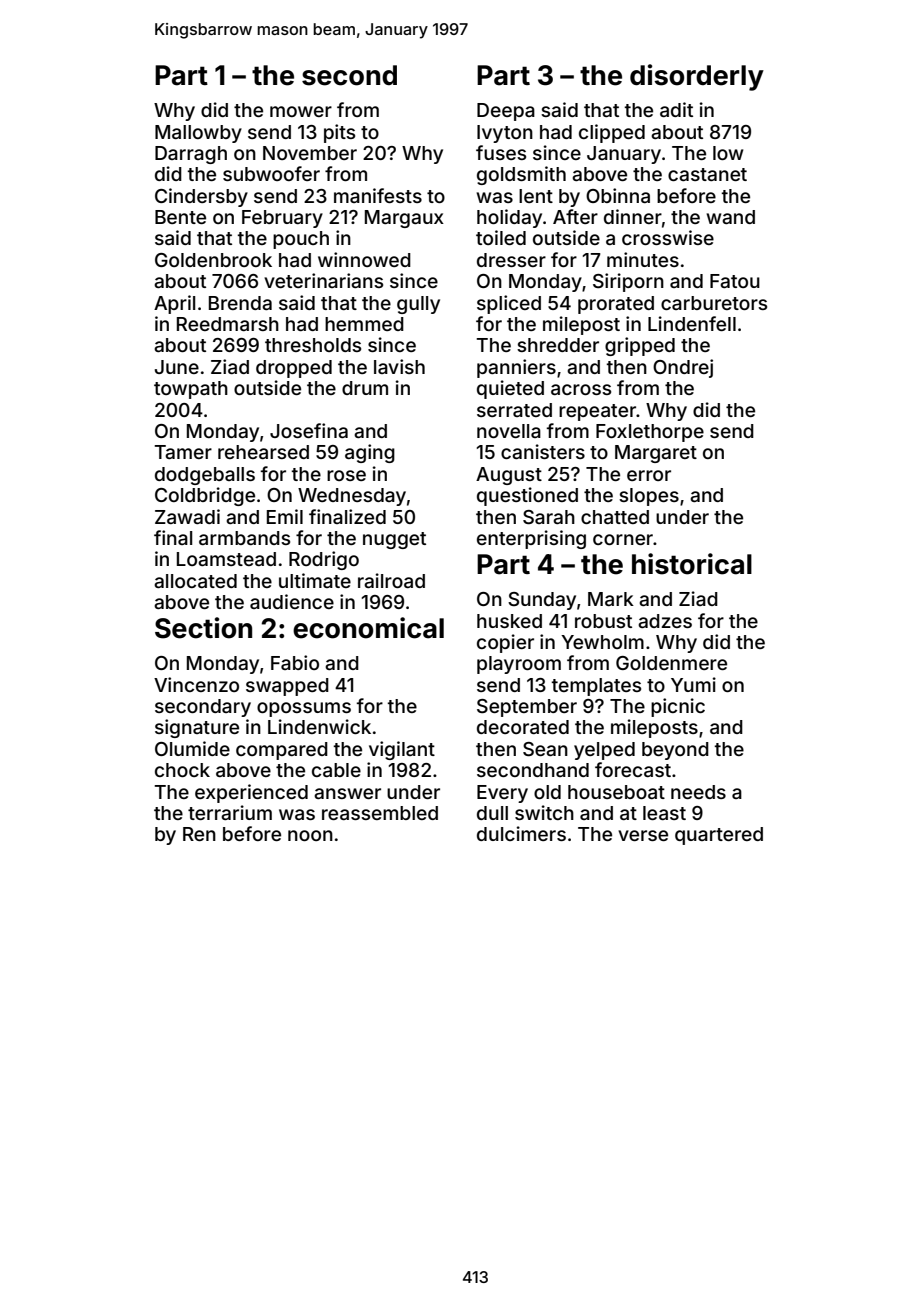 Image resolution: width=924 pixels, height=1311 pixels. What do you see at coordinates (182, 770) in the screenshot?
I see `chock` at bounding box center [182, 770].
